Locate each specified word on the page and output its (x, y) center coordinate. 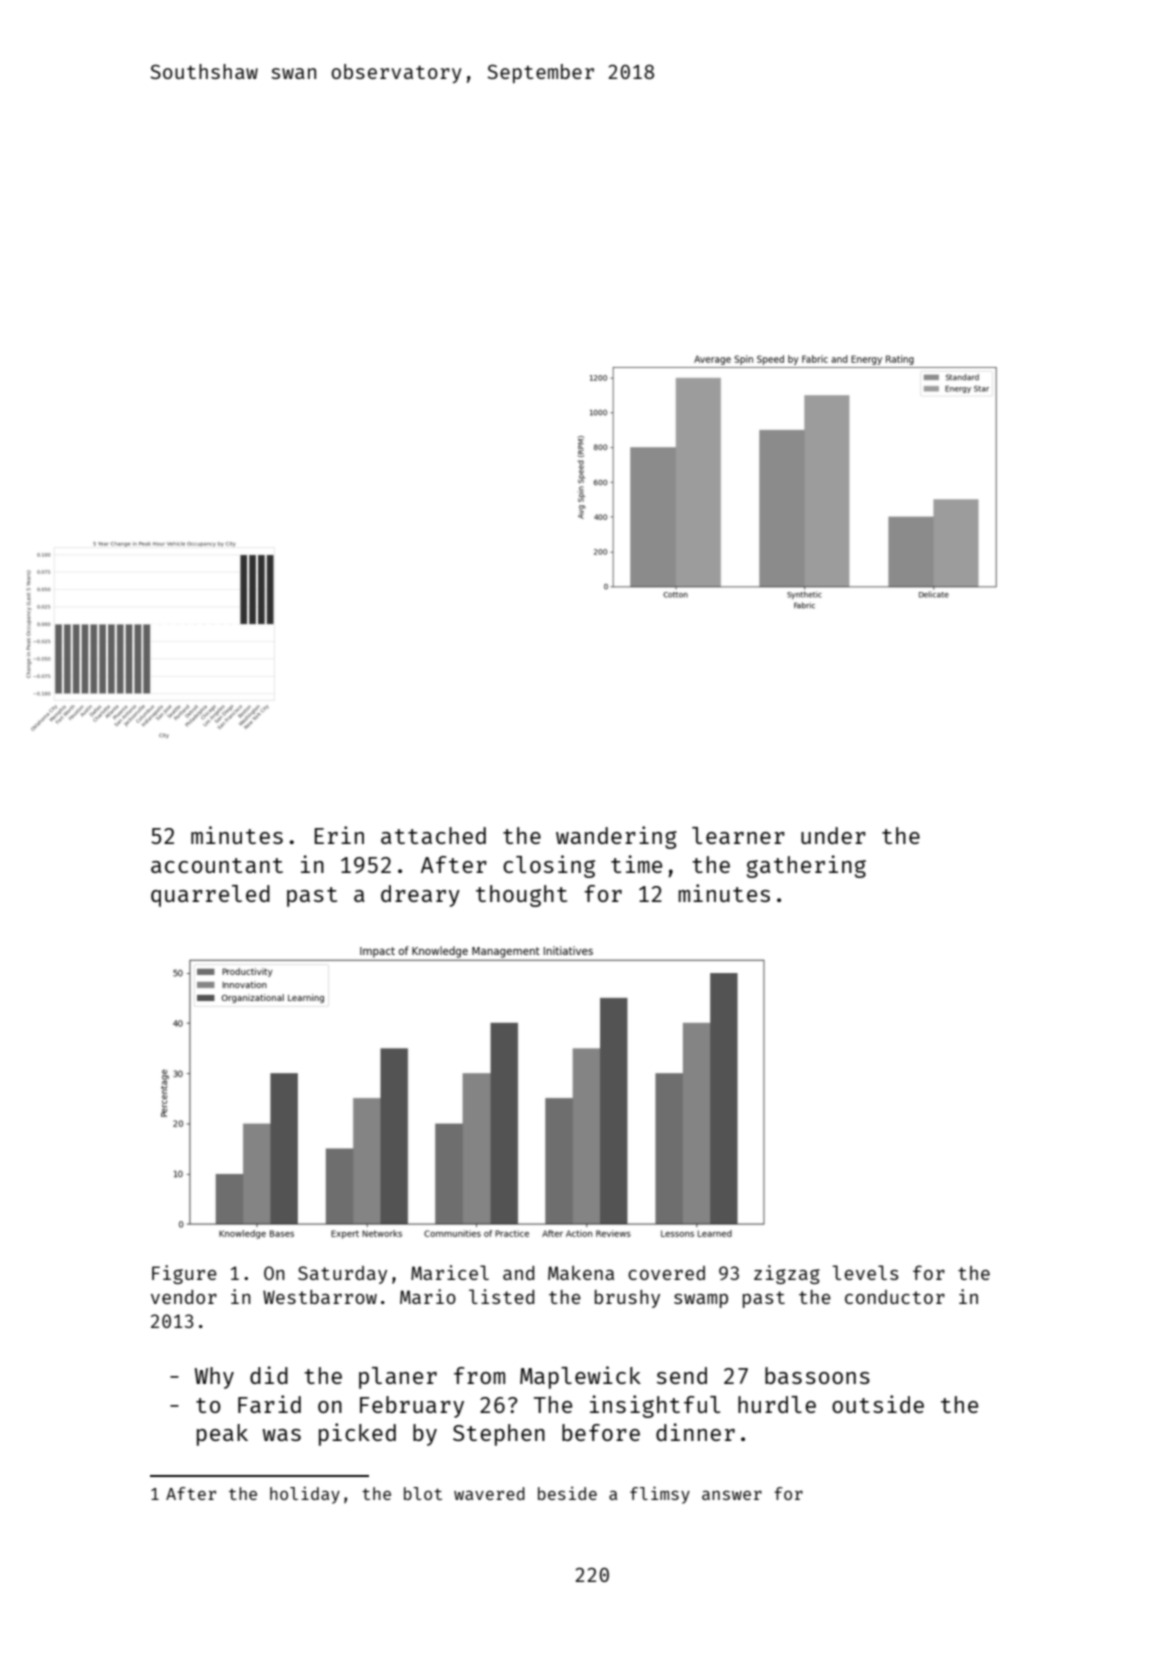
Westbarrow (320, 1297)
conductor (895, 1297)
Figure (184, 1274)
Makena (581, 1272)
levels (865, 1272)
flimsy (660, 1495)
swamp (701, 1301)
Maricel (450, 1272)
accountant (217, 865)
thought (521, 896)
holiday (305, 1495)
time (636, 864)
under (833, 835)
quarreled (210, 896)
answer (732, 1495)
